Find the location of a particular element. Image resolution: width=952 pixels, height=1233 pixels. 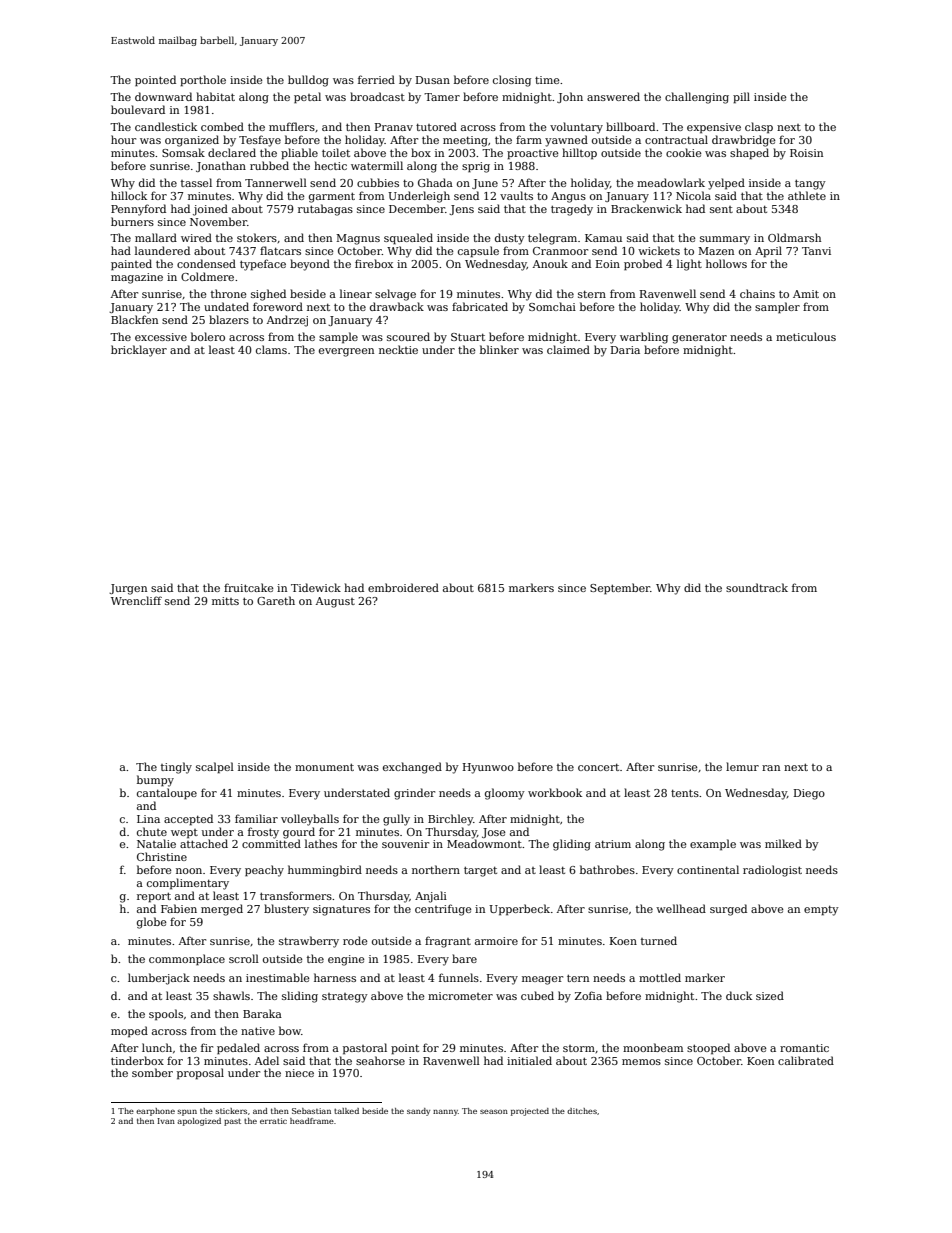

September is located at coordinates (620, 589).
